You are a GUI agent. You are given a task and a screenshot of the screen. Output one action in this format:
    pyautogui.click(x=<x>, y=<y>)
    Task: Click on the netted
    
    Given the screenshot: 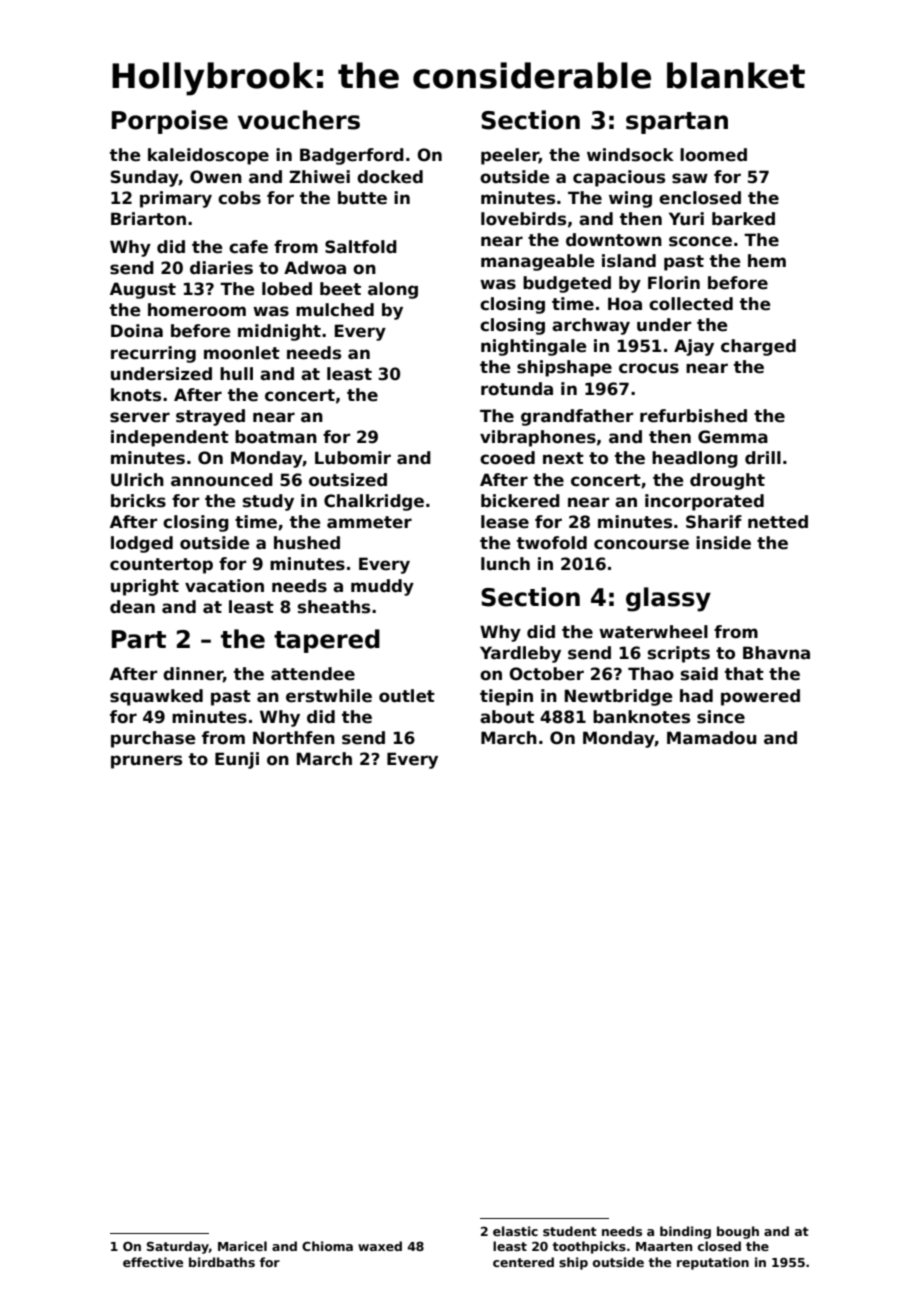 What is the action you would take?
    pyautogui.click(x=778, y=522)
